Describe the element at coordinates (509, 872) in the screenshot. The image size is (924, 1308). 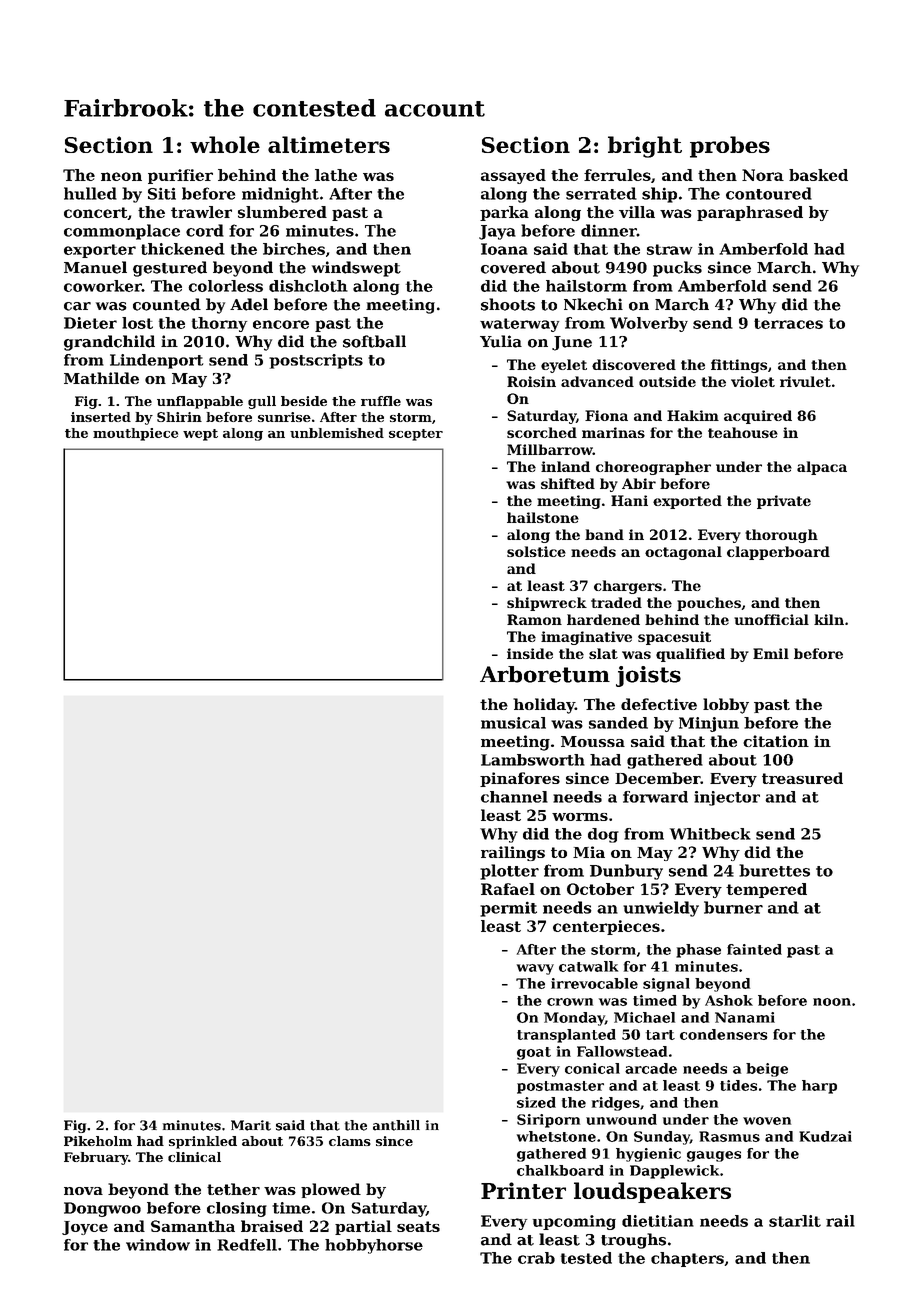
I see `plotter` at that location.
